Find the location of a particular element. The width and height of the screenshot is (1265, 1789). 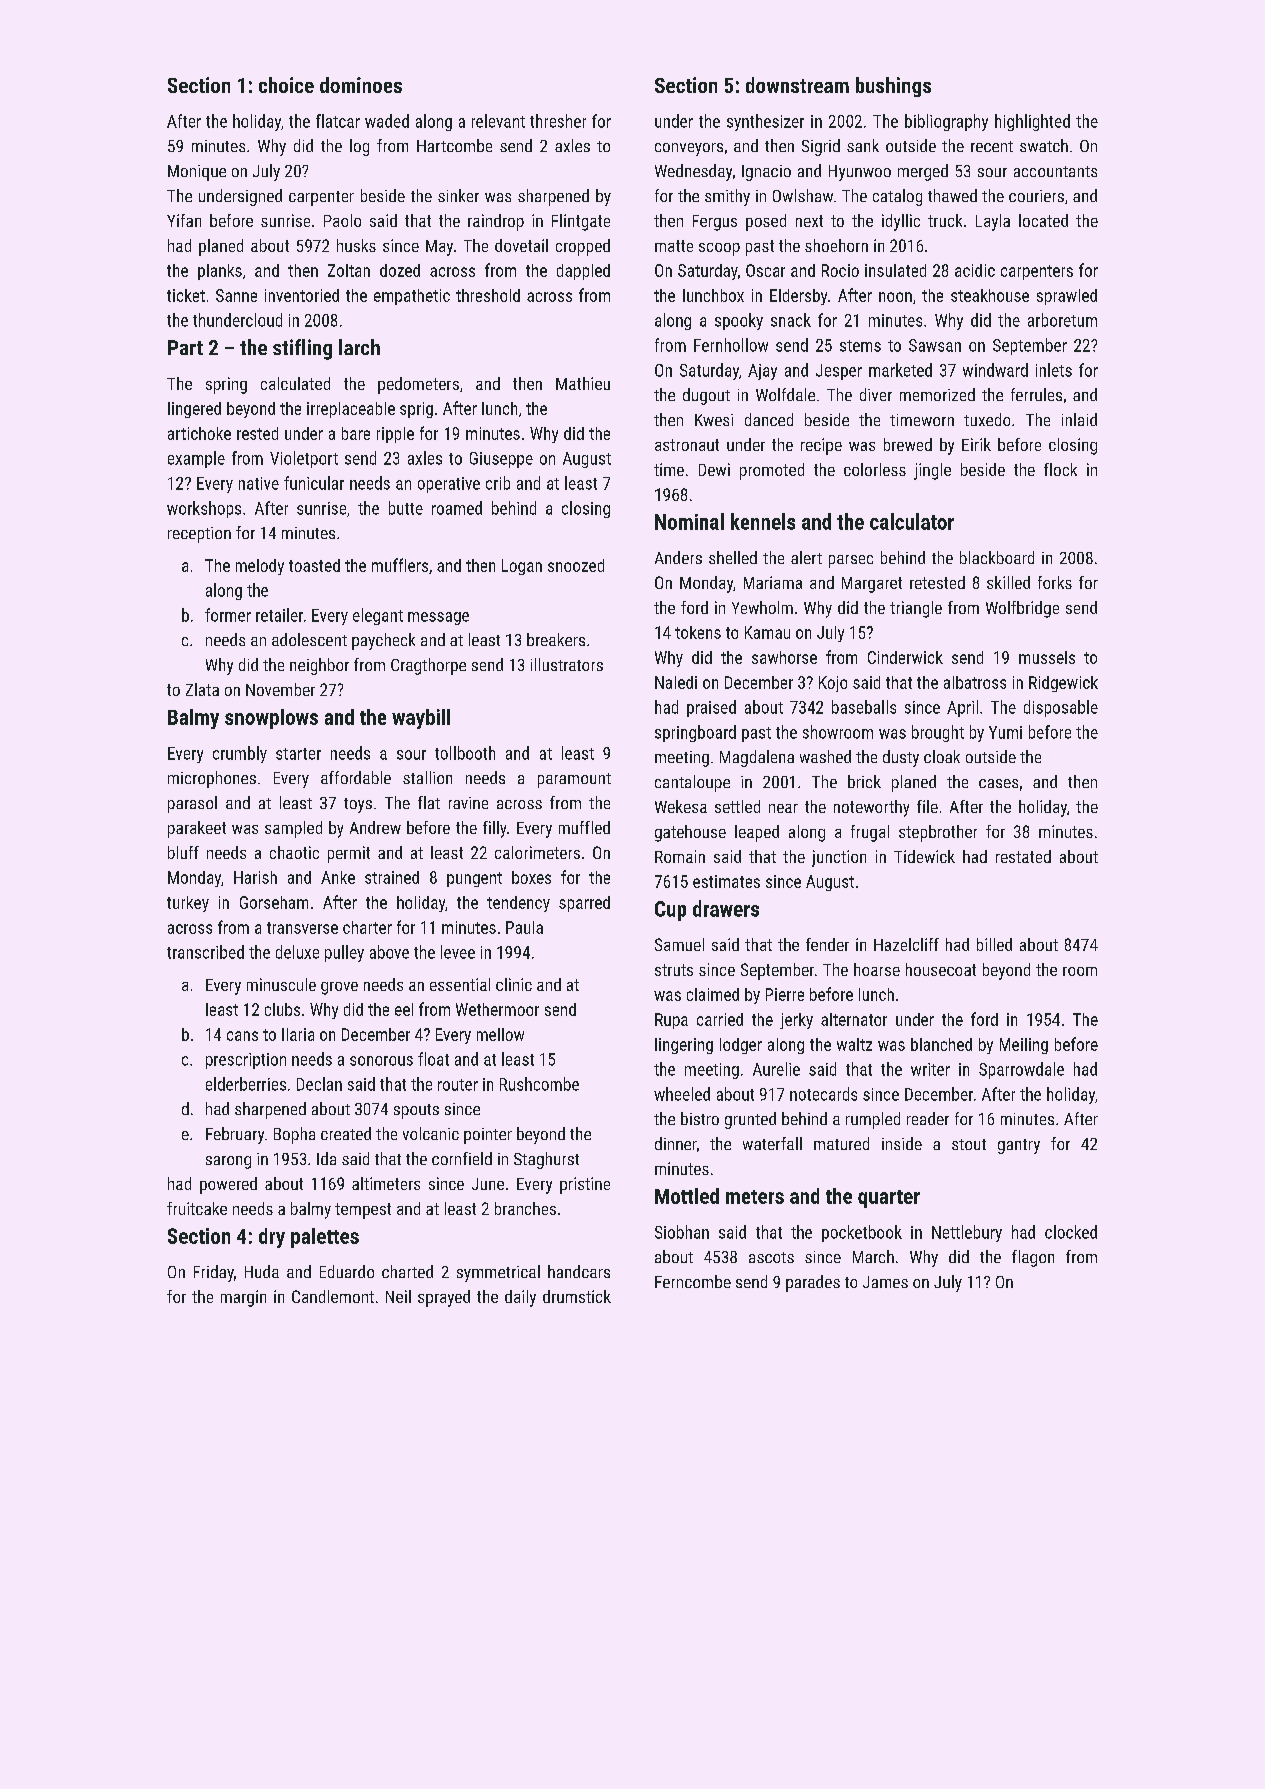

downstream is located at coordinates (797, 85).
